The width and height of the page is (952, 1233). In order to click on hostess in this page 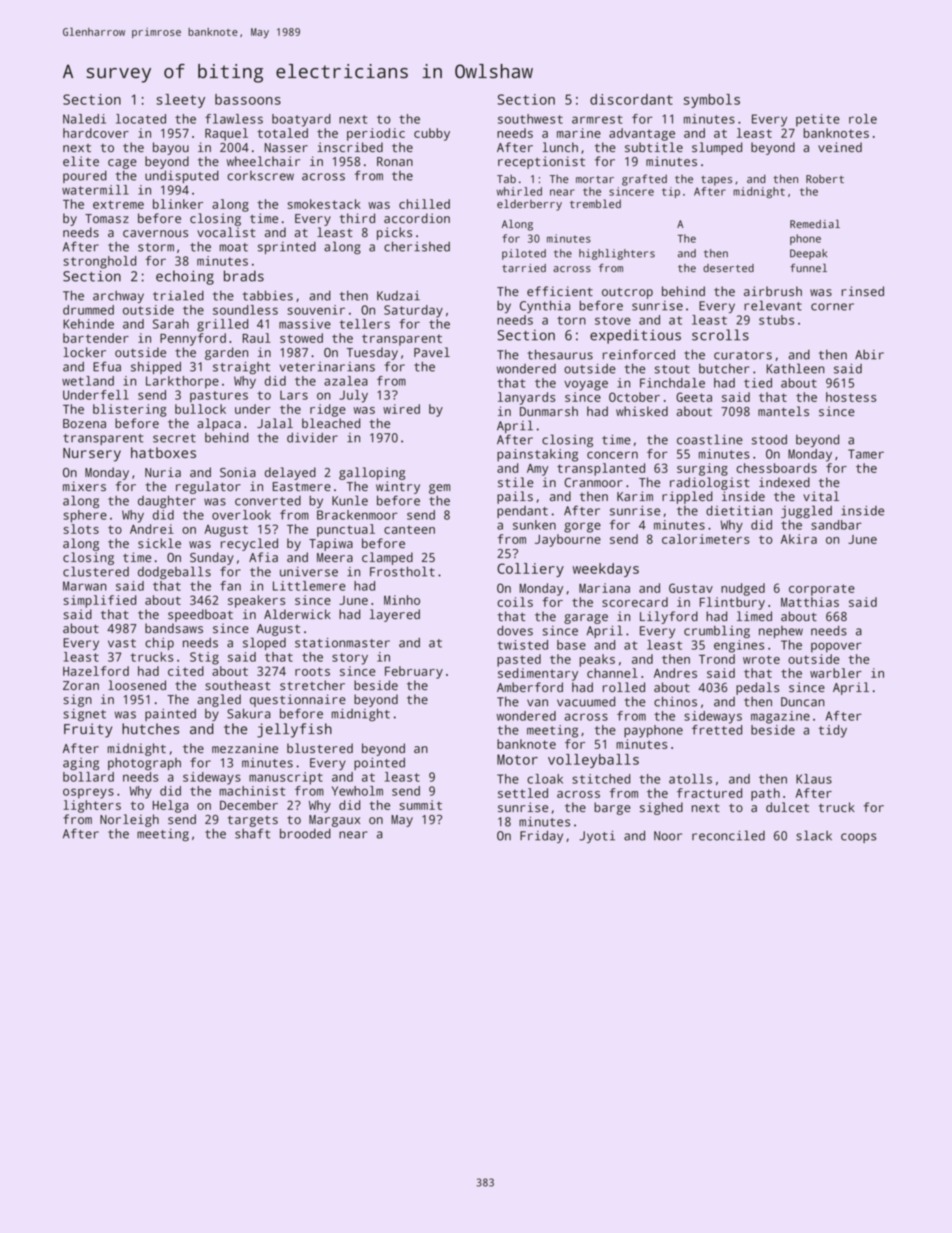, I will do `click(851, 397)`.
